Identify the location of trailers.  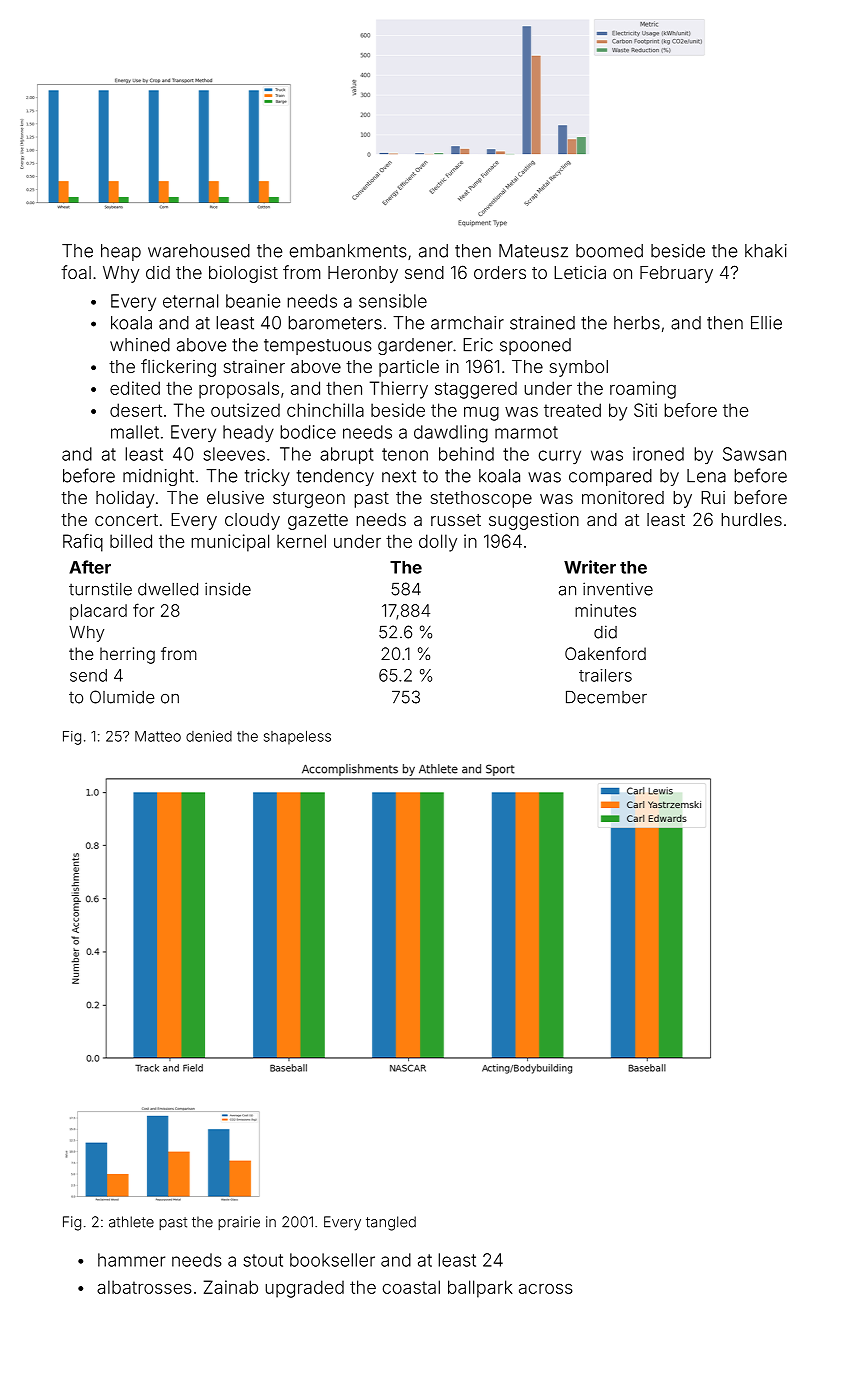
(605, 675).
